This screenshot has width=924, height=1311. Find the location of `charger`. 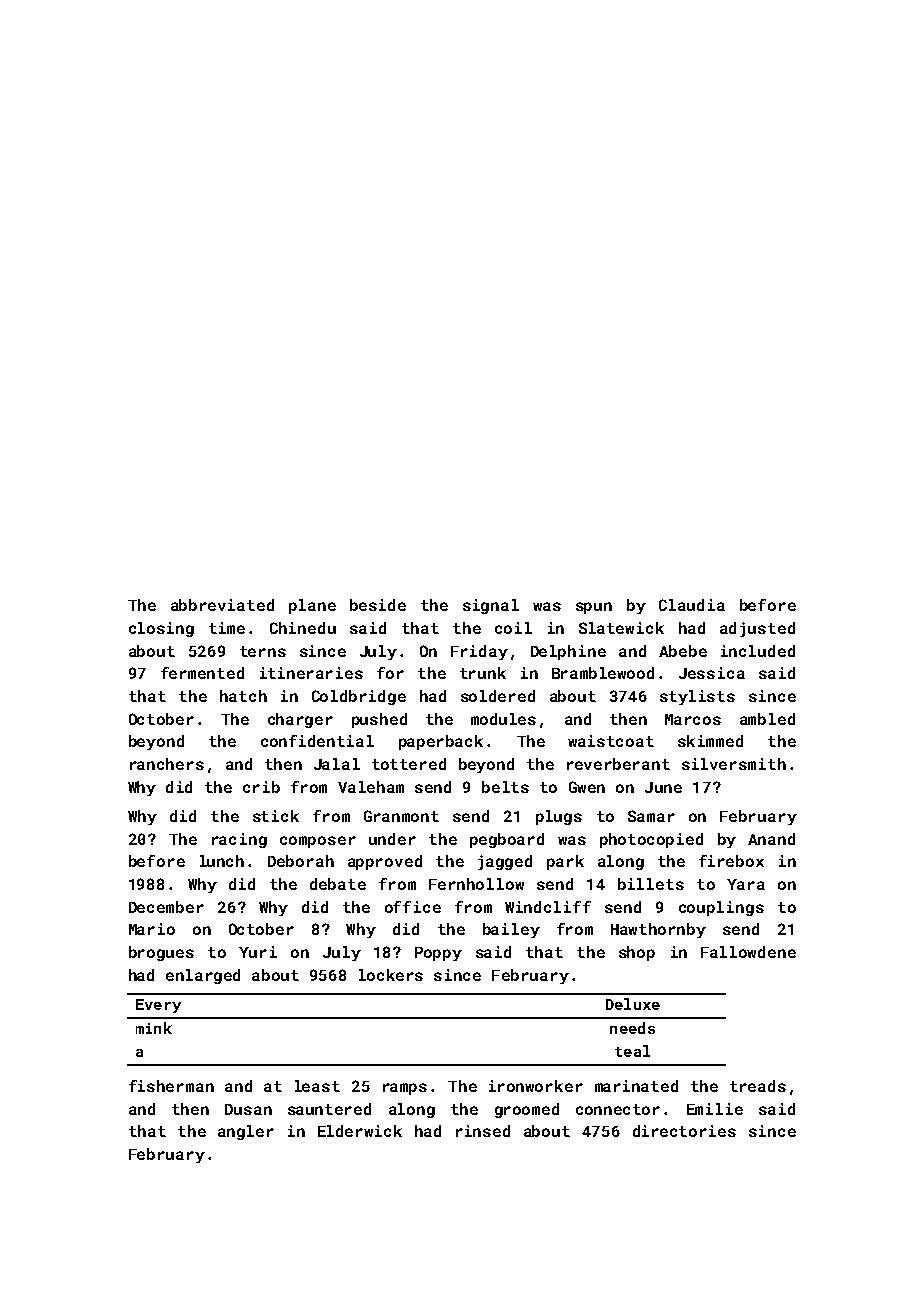

charger is located at coordinates (300, 720).
